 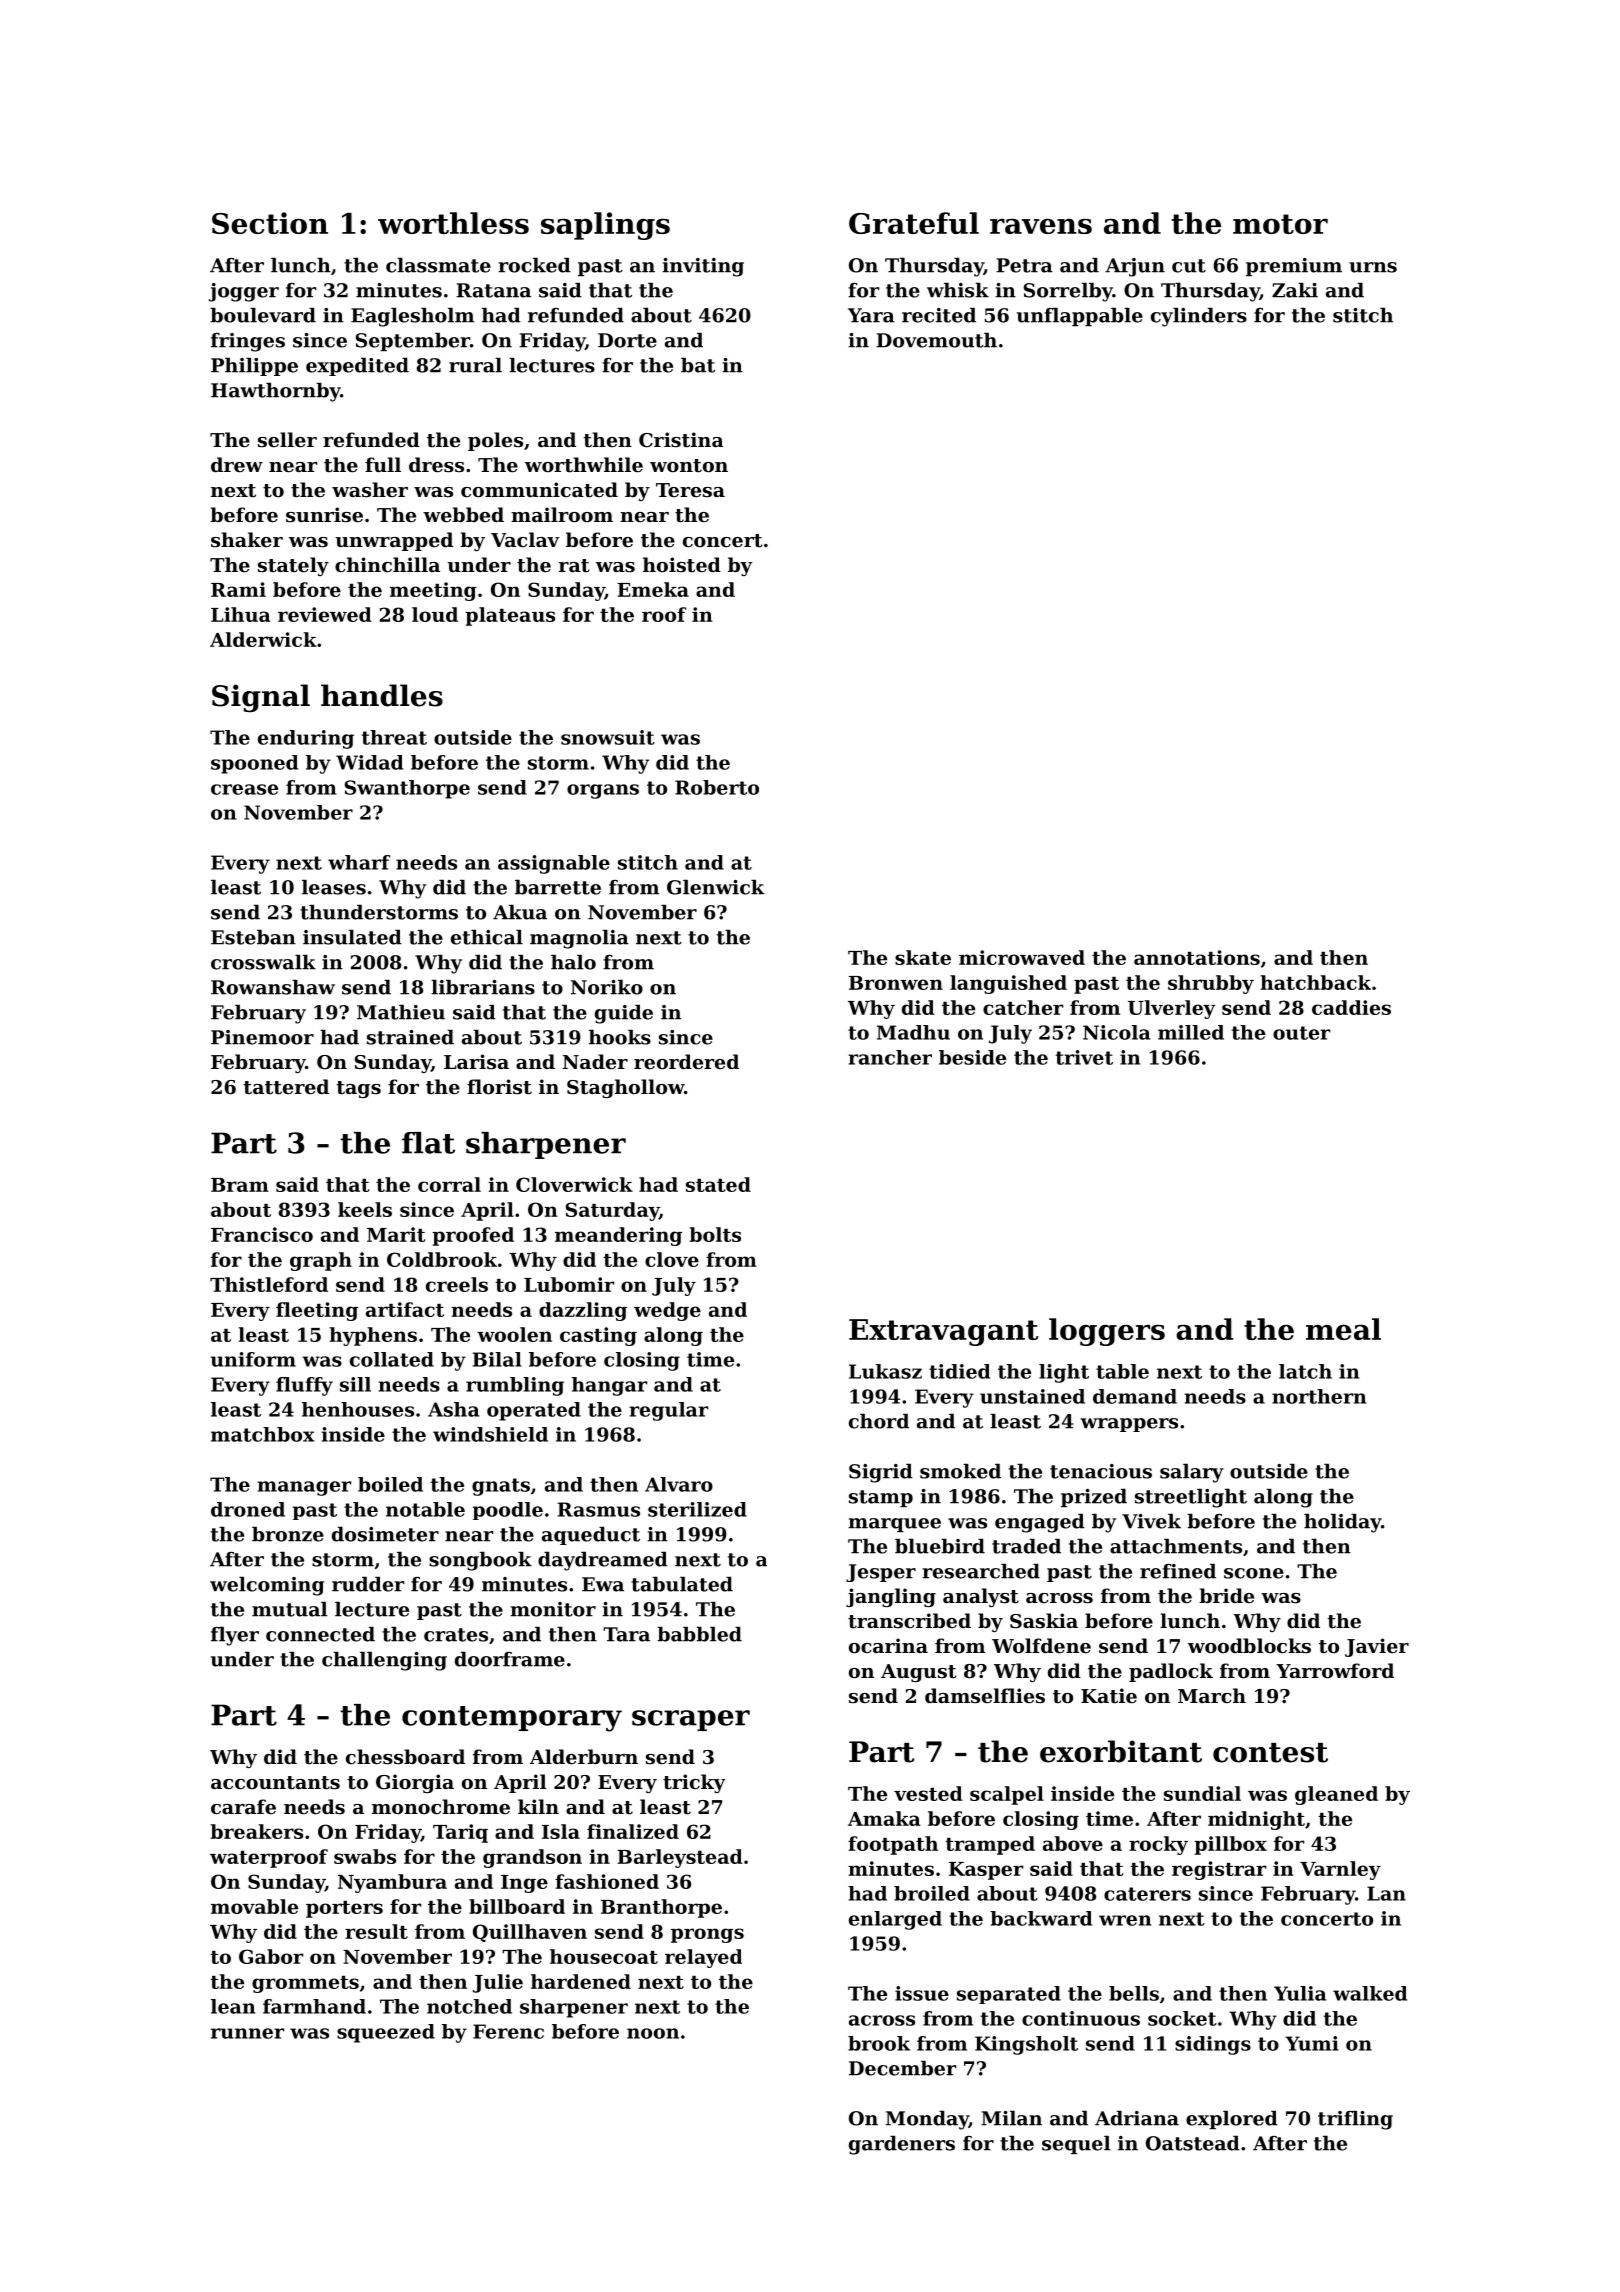 What do you see at coordinates (893, 1845) in the screenshot?
I see `footpath` at bounding box center [893, 1845].
